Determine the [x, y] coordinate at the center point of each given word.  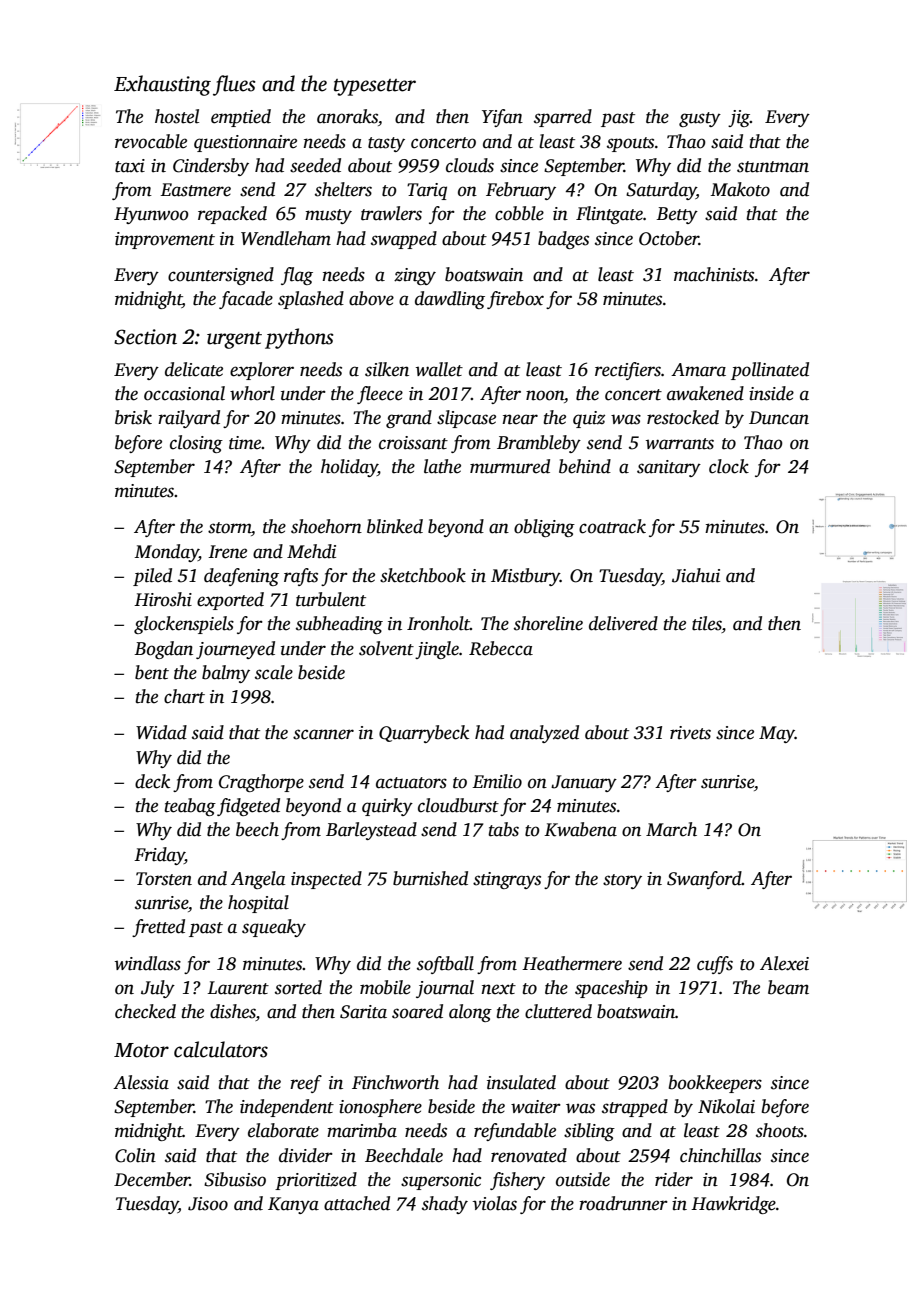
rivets [690, 733]
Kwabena [580, 829]
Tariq [427, 191]
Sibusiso [235, 1179]
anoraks [347, 116]
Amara [698, 370]
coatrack [612, 526]
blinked [395, 526]
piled [152, 577]
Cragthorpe [261, 783]
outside [583, 1179]
